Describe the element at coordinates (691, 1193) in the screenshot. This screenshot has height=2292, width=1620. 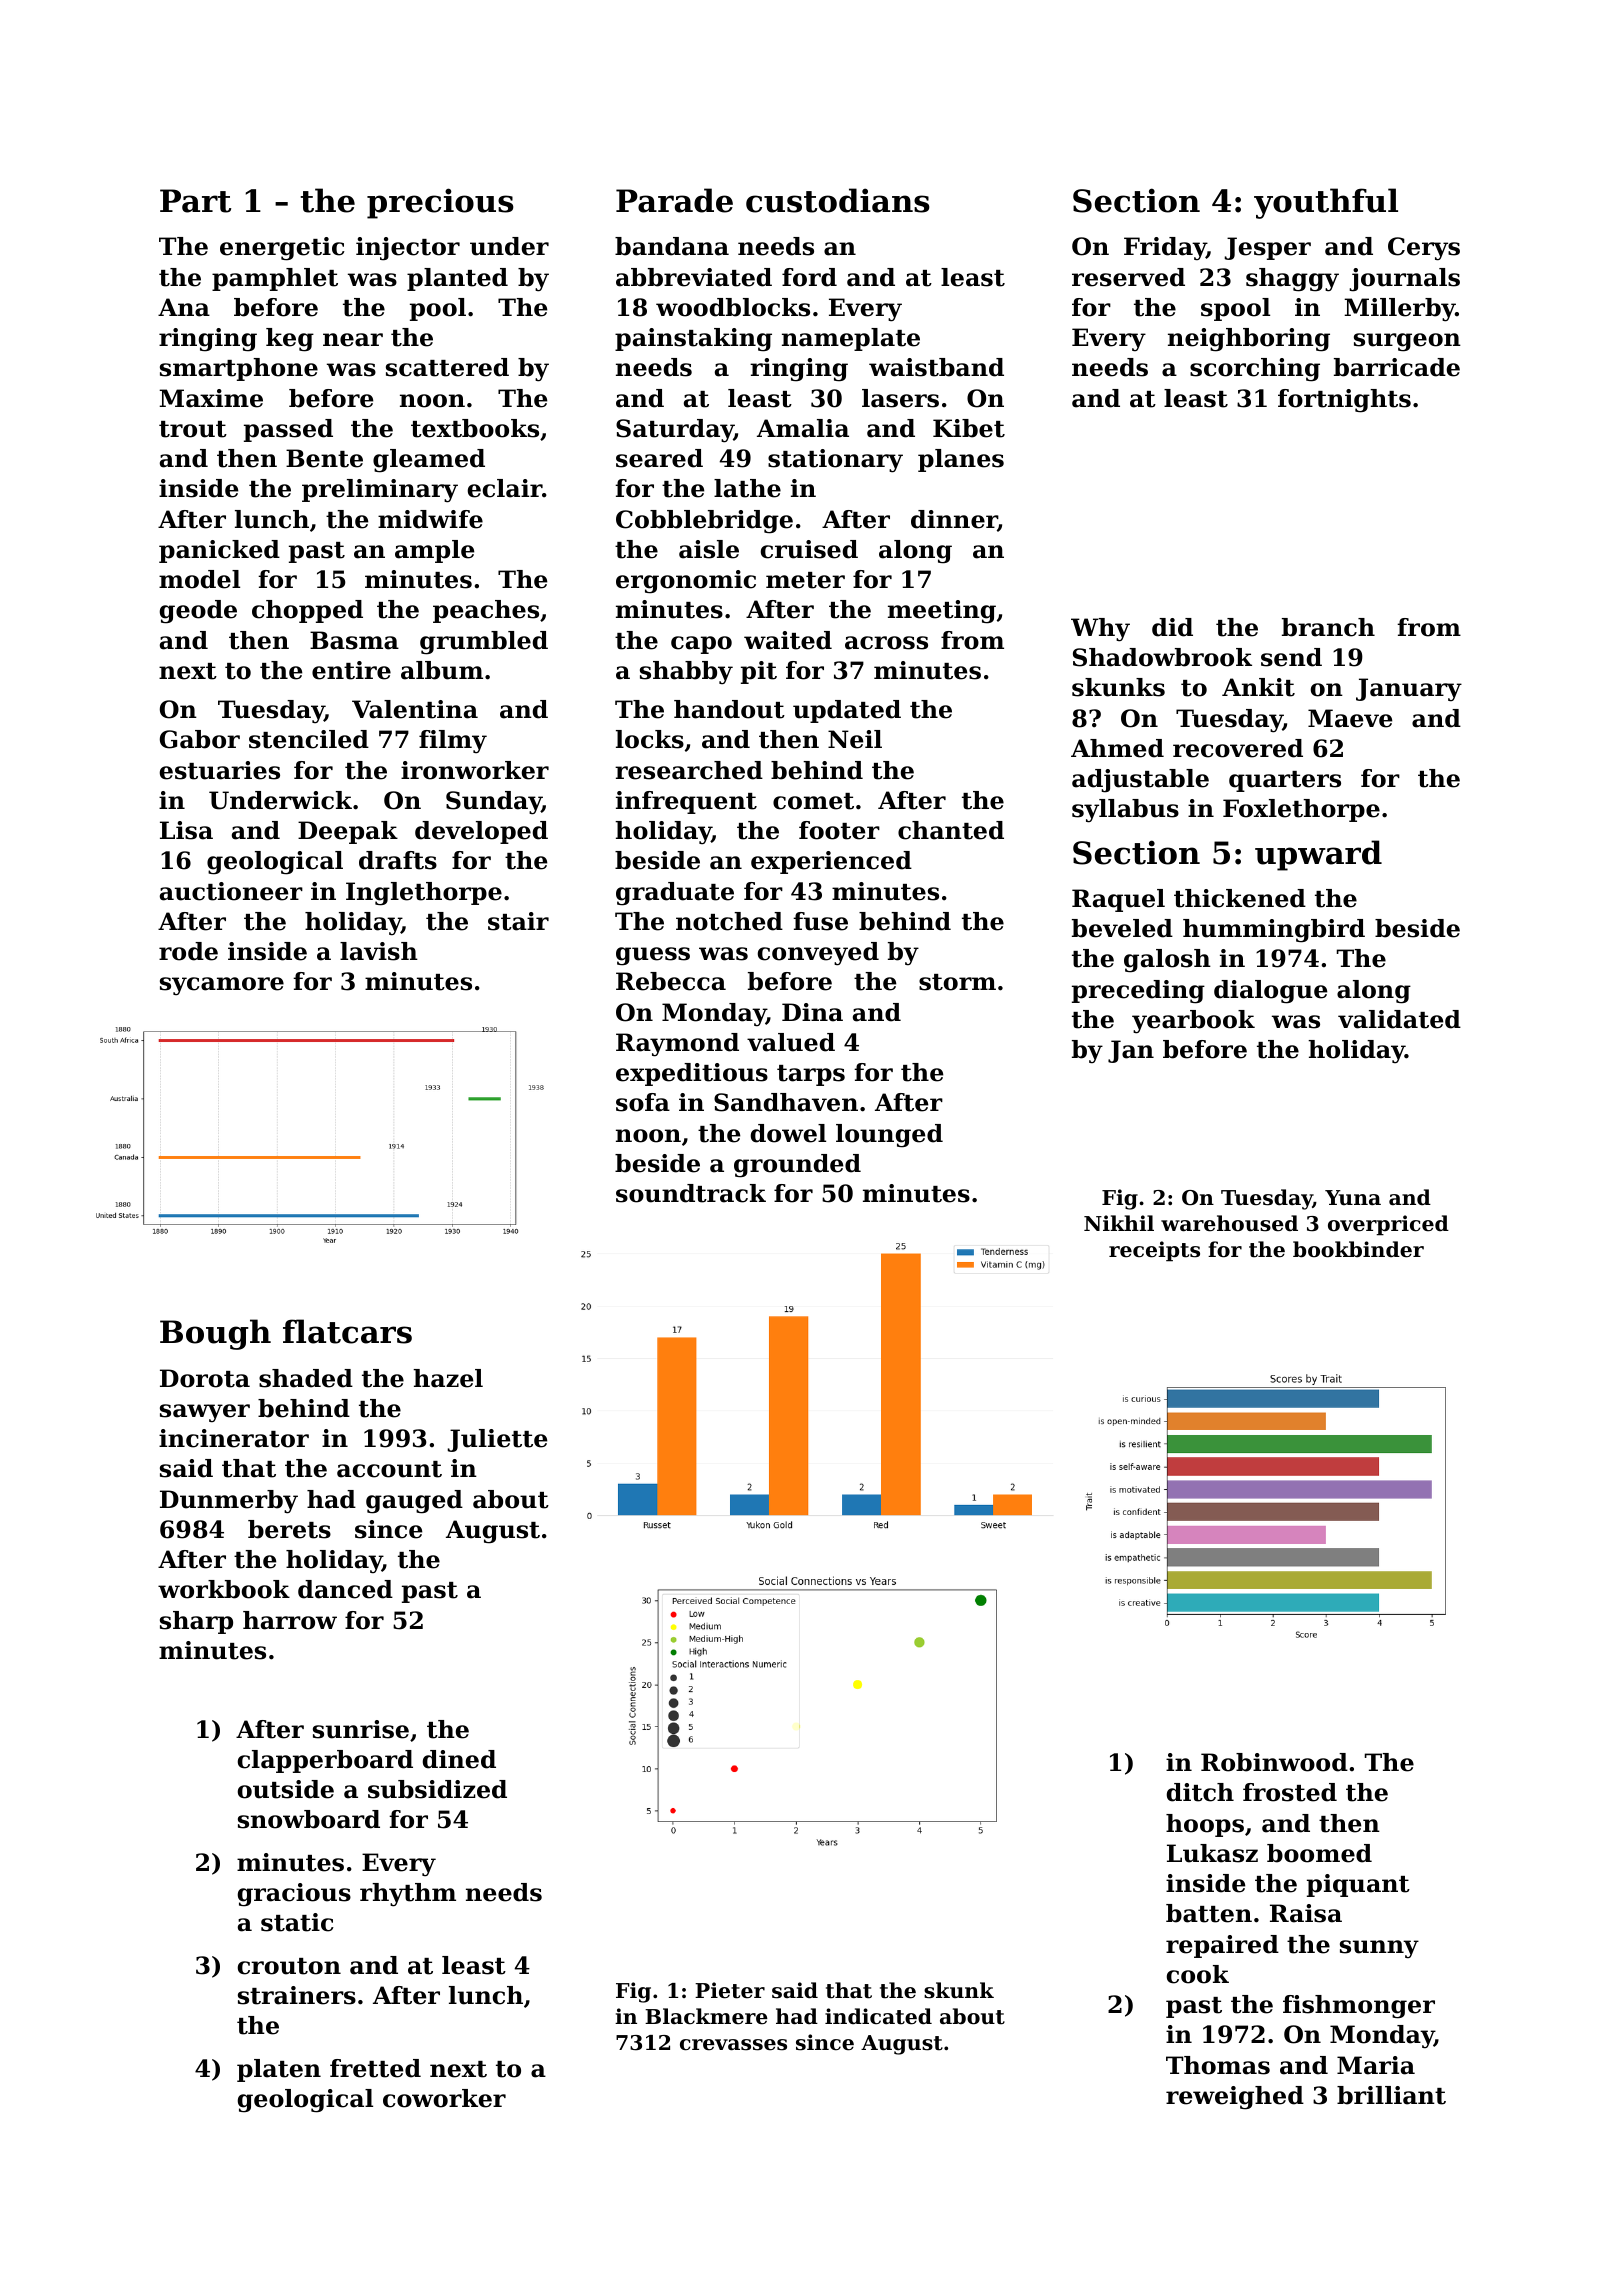
I see `soundtrack` at that location.
